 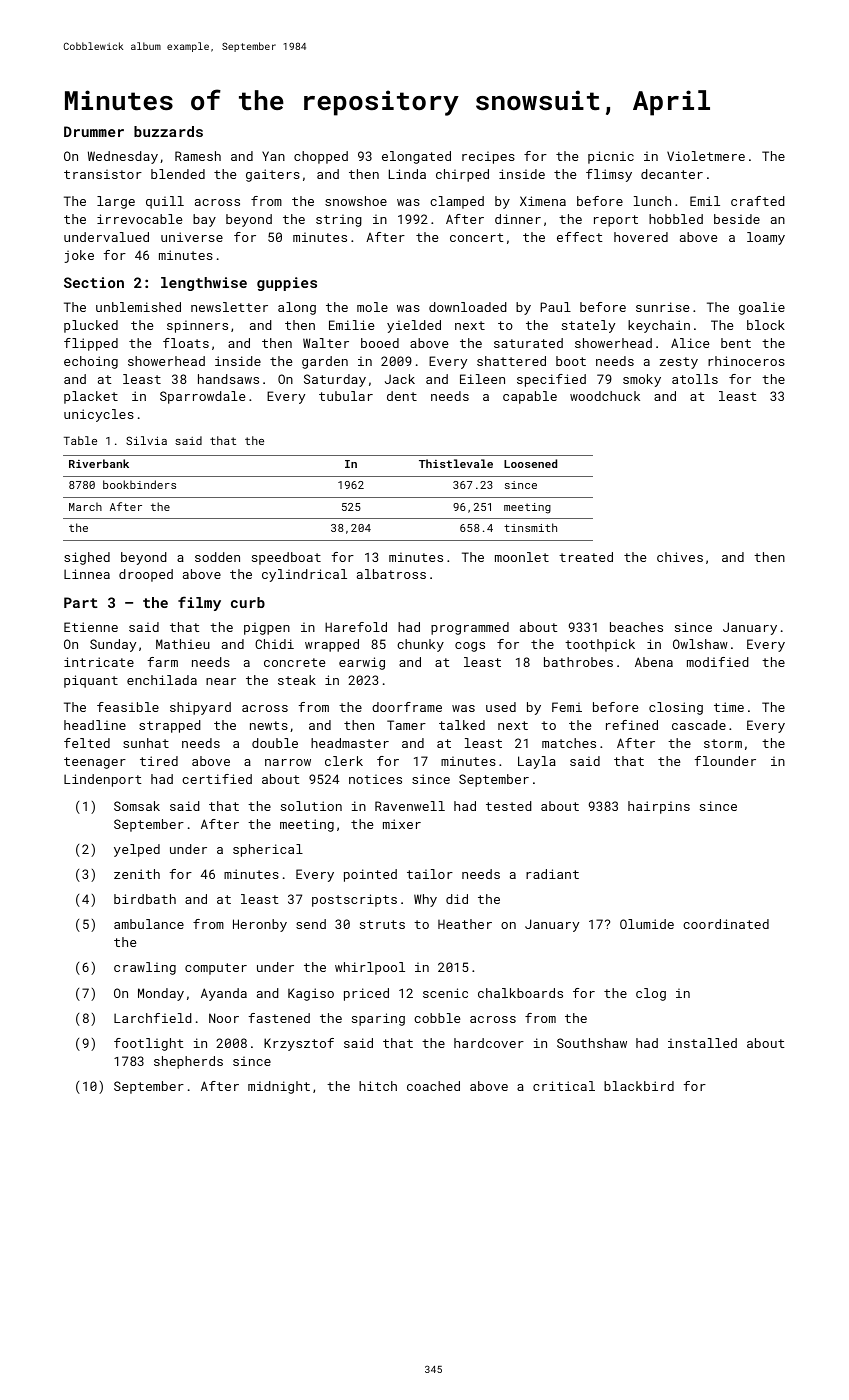 What do you see at coordinates (672, 174) in the screenshot?
I see `decanter` at bounding box center [672, 174].
